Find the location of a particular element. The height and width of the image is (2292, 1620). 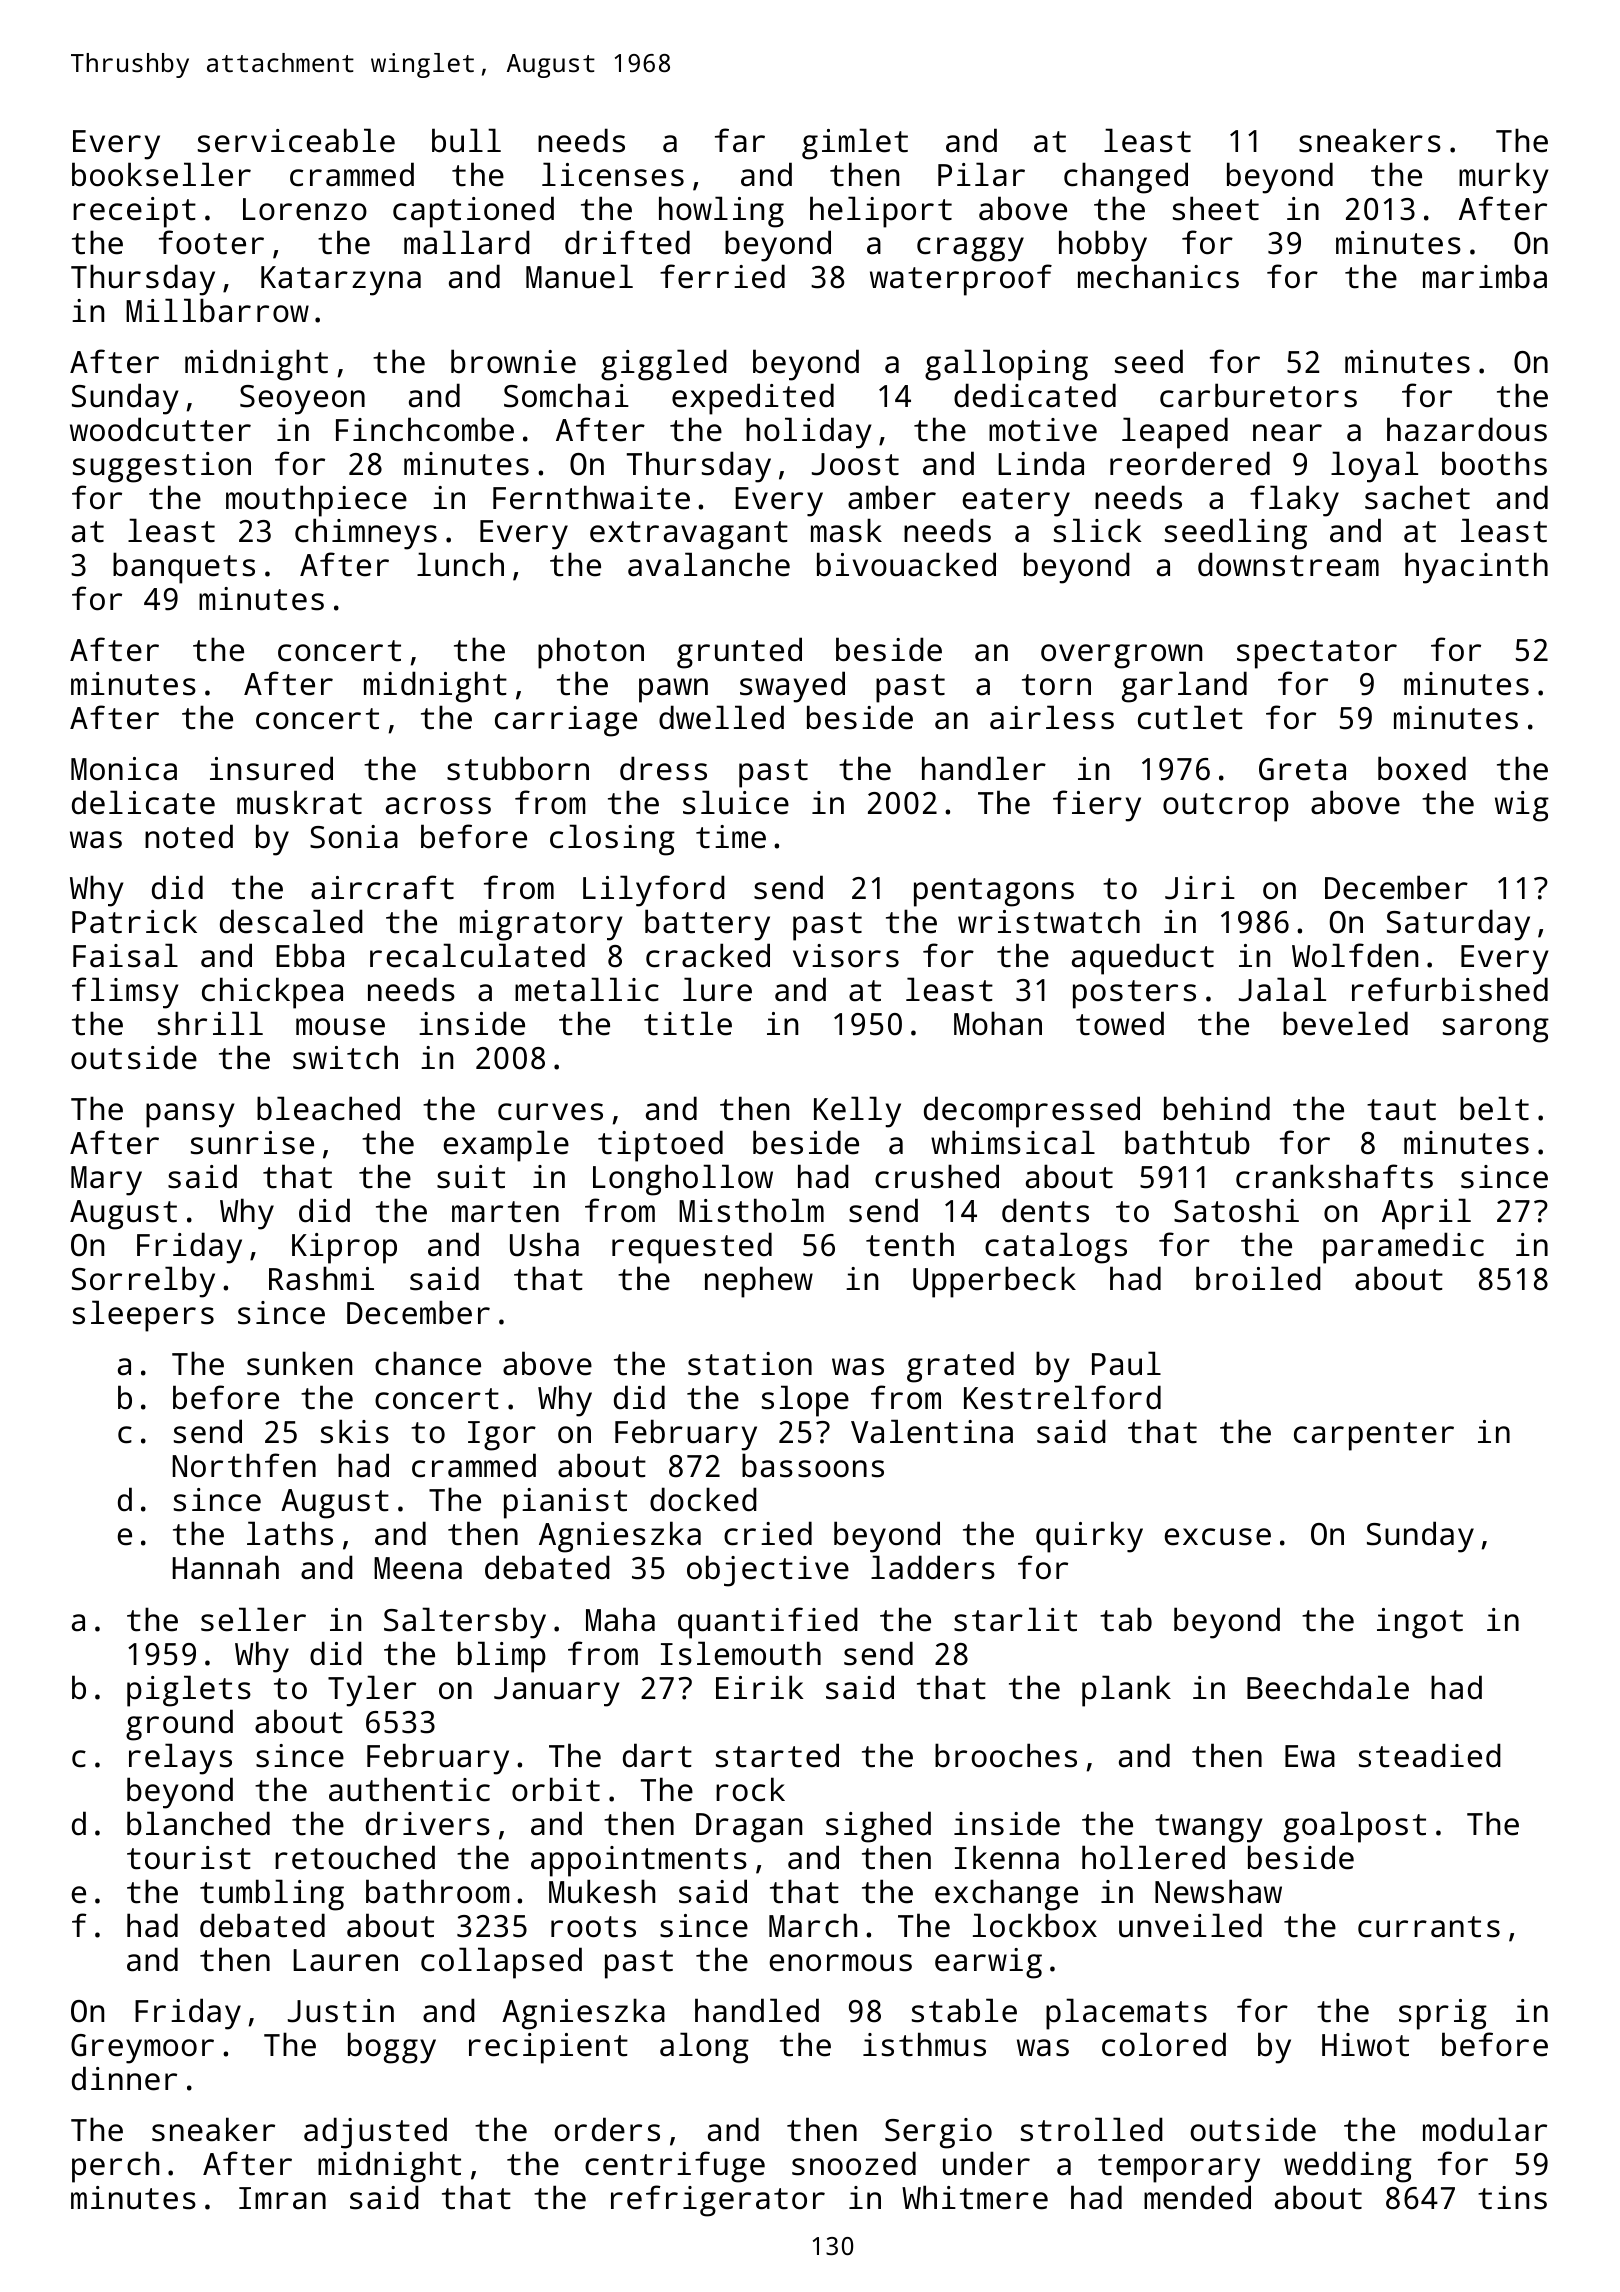

docked is located at coordinates (703, 1499).
